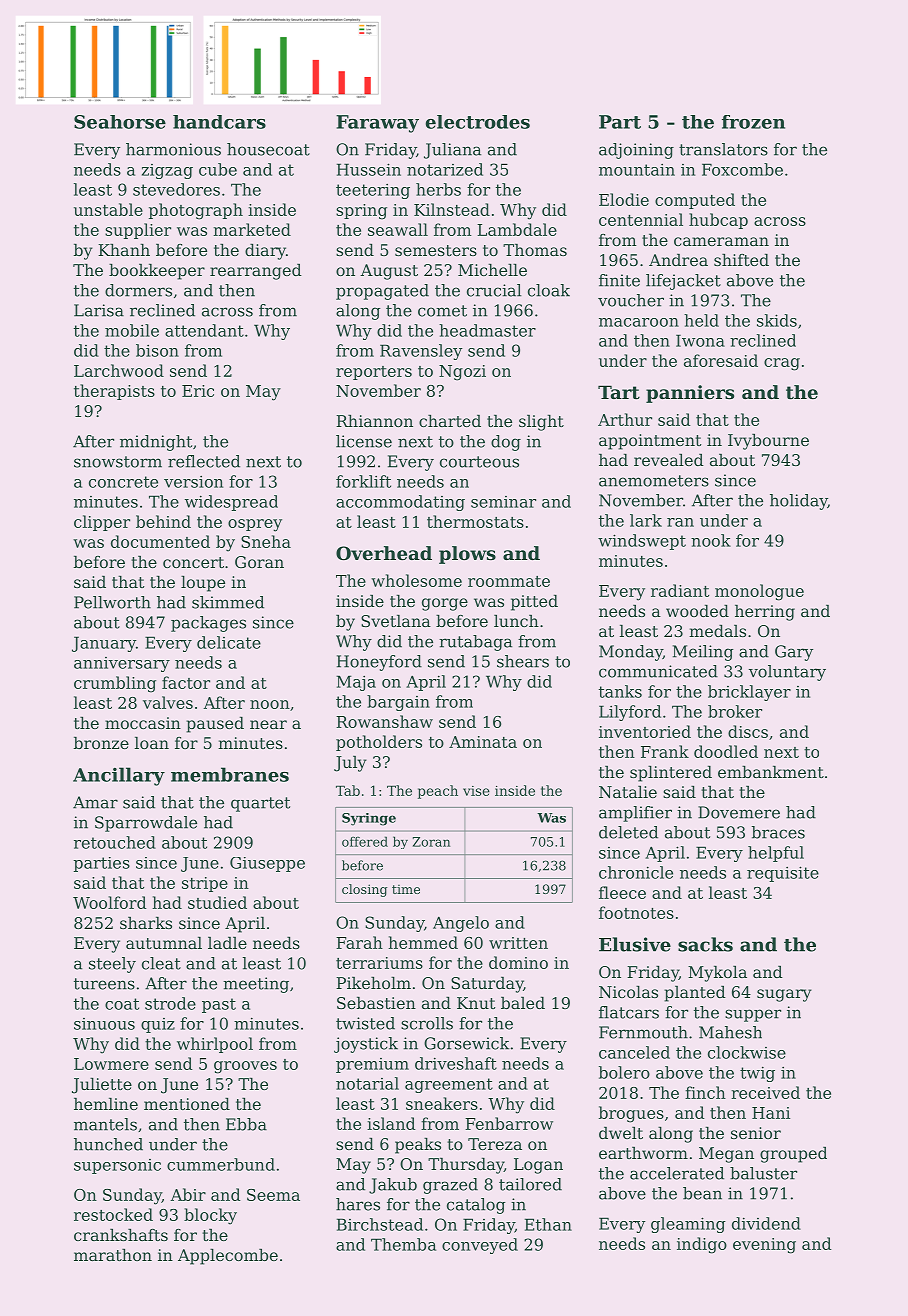 The height and width of the image is (1316, 908). What do you see at coordinates (115, 842) in the image?
I see `retouched` at bounding box center [115, 842].
